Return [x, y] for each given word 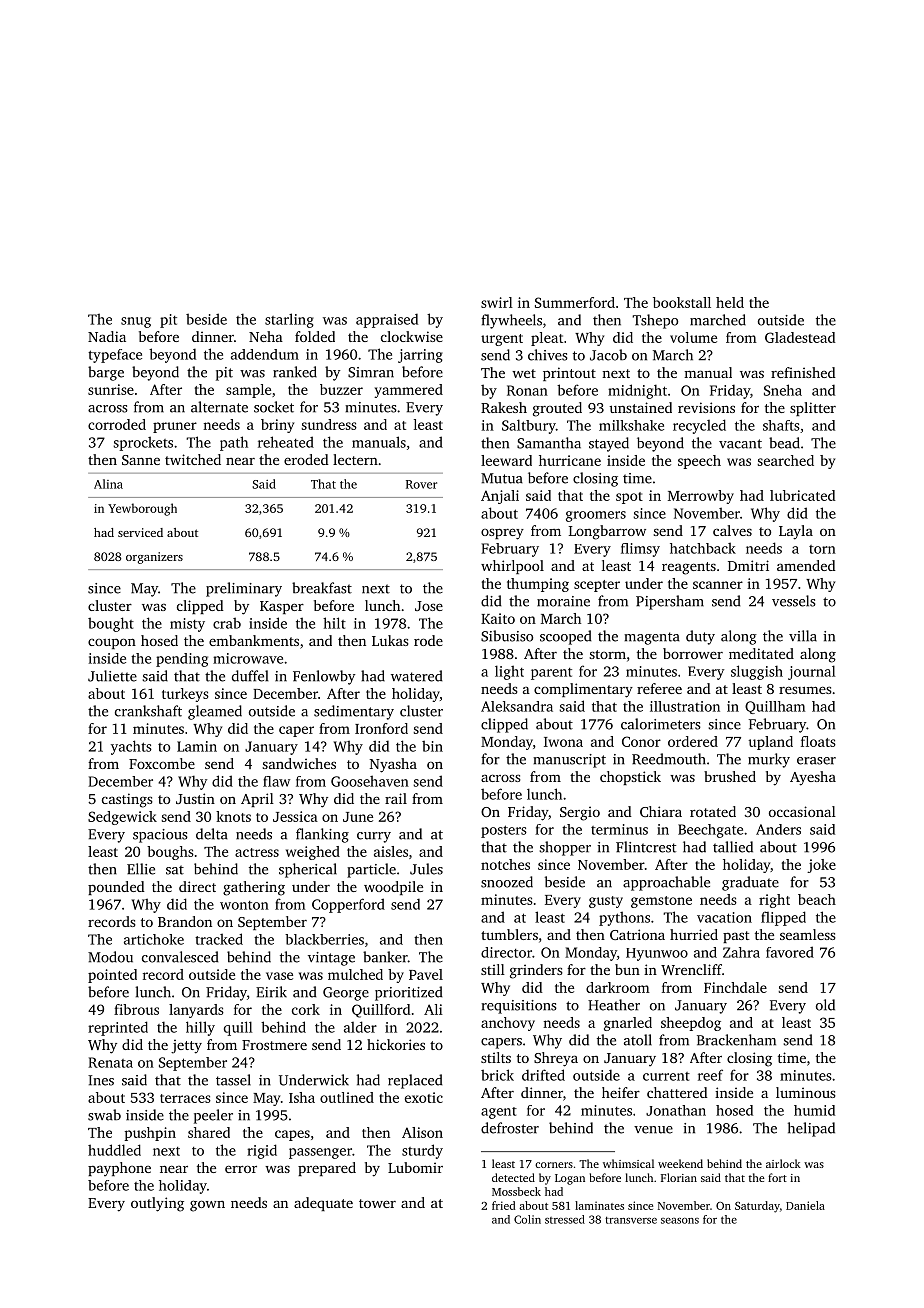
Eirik [271, 992]
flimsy [640, 550]
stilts [496, 1057]
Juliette [112, 676]
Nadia [107, 336]
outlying [157, 1204]
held [730, 302]
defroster [510, 1128]
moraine [563, 601]
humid [814, 1110]
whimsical [628, 1163]
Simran [371, 372]
